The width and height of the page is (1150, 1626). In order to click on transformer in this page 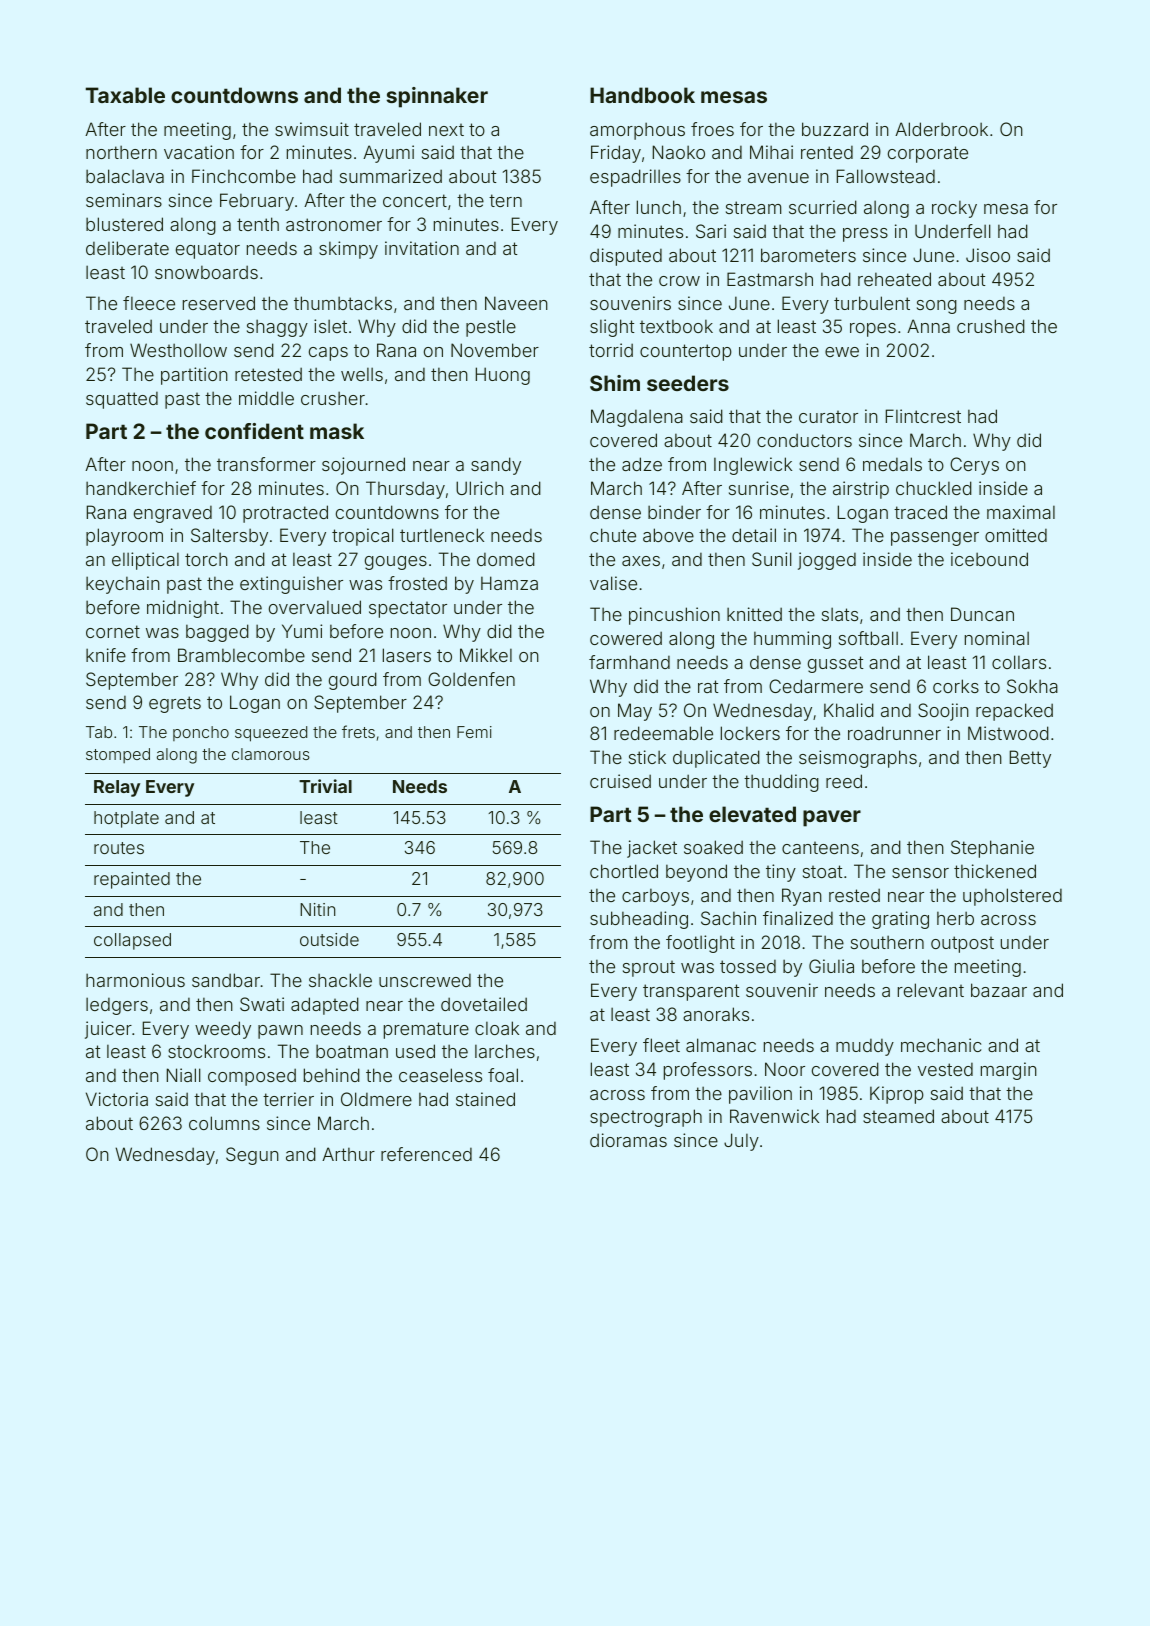, I will do `click(266, 464)`.
